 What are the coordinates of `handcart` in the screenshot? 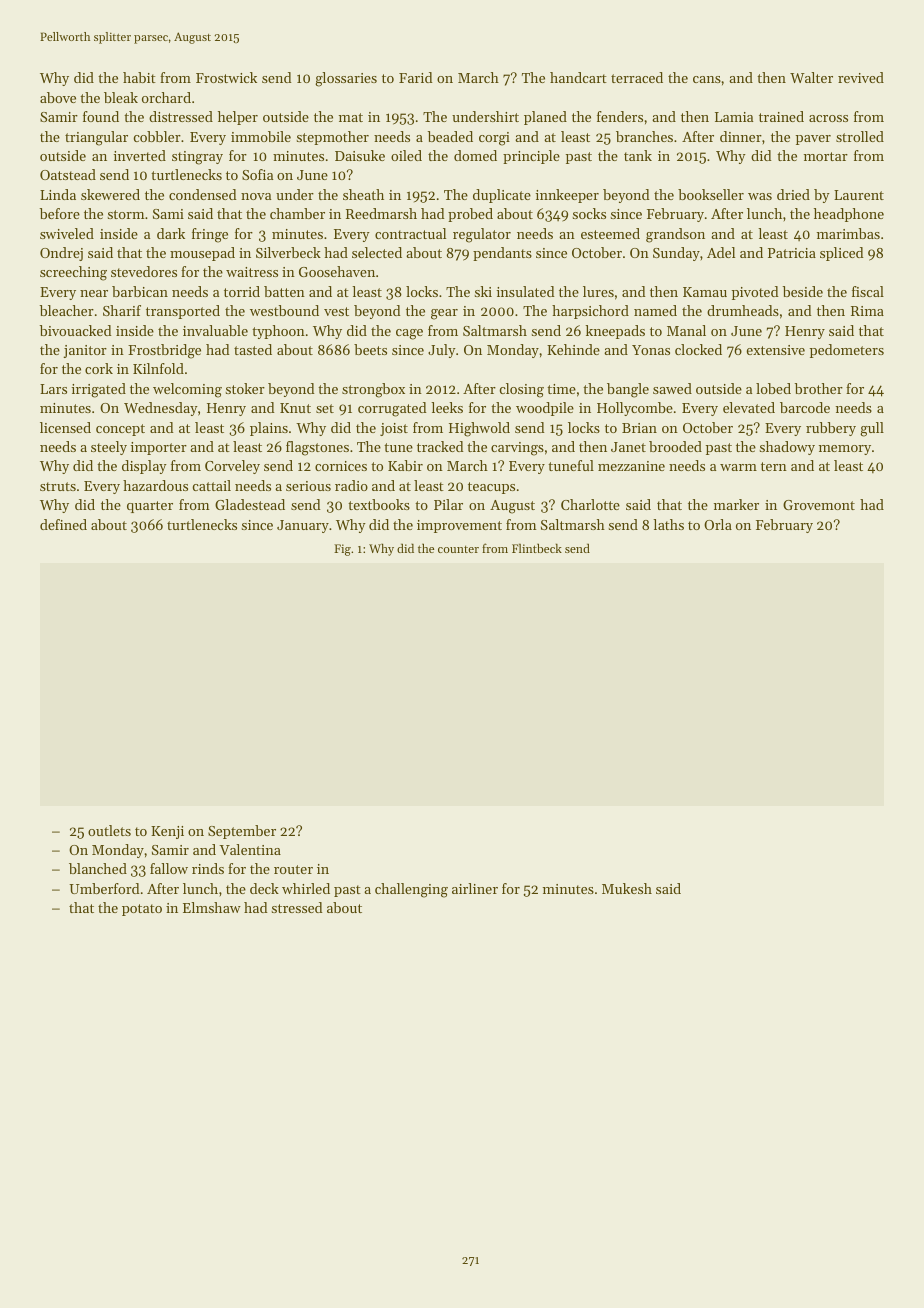 It's located at (578, 77).
